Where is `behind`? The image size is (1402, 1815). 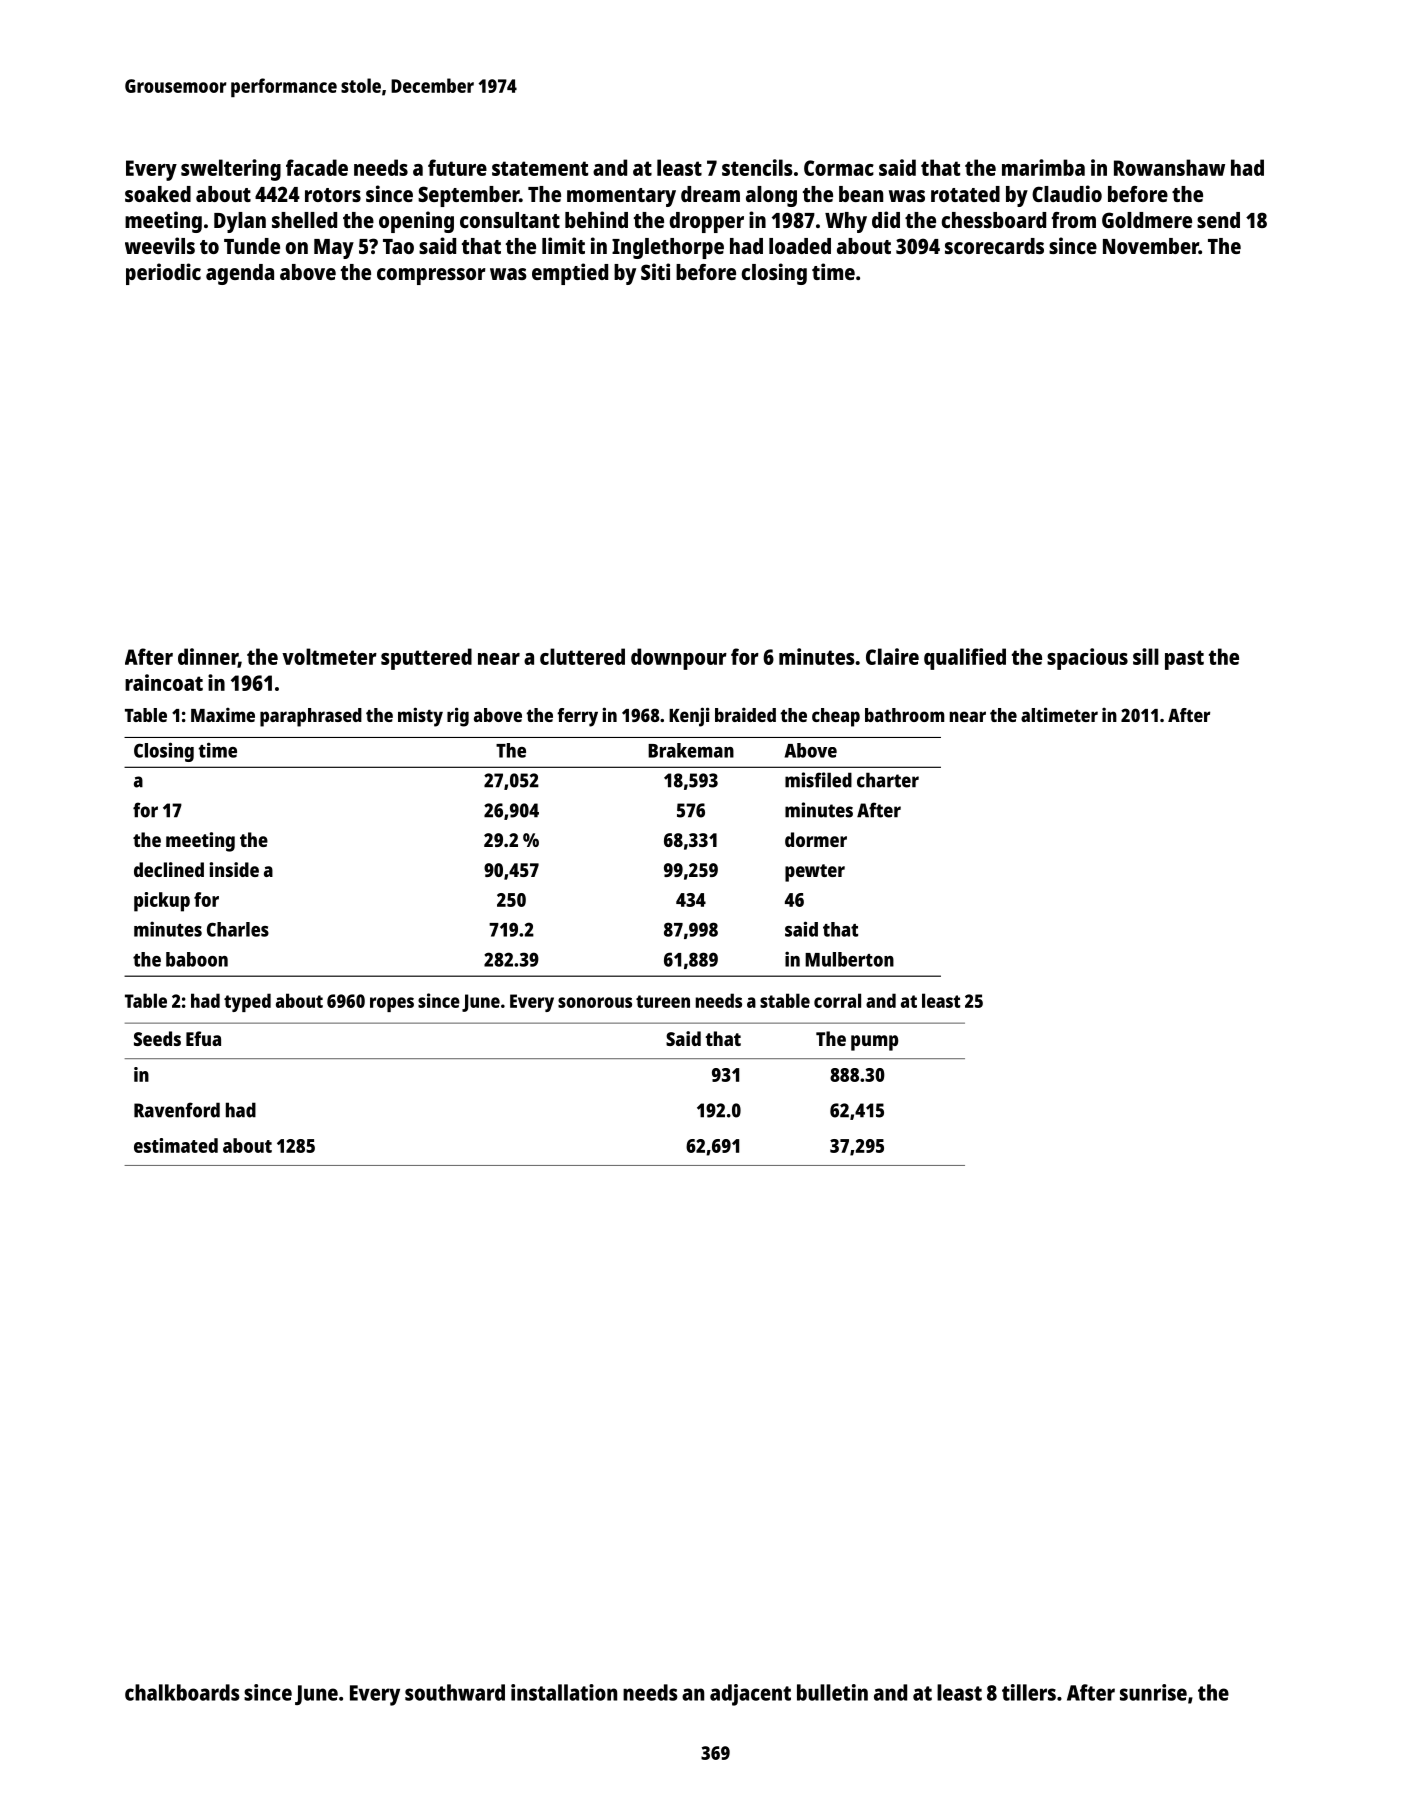 behind is located at coordinates (596, 219).
